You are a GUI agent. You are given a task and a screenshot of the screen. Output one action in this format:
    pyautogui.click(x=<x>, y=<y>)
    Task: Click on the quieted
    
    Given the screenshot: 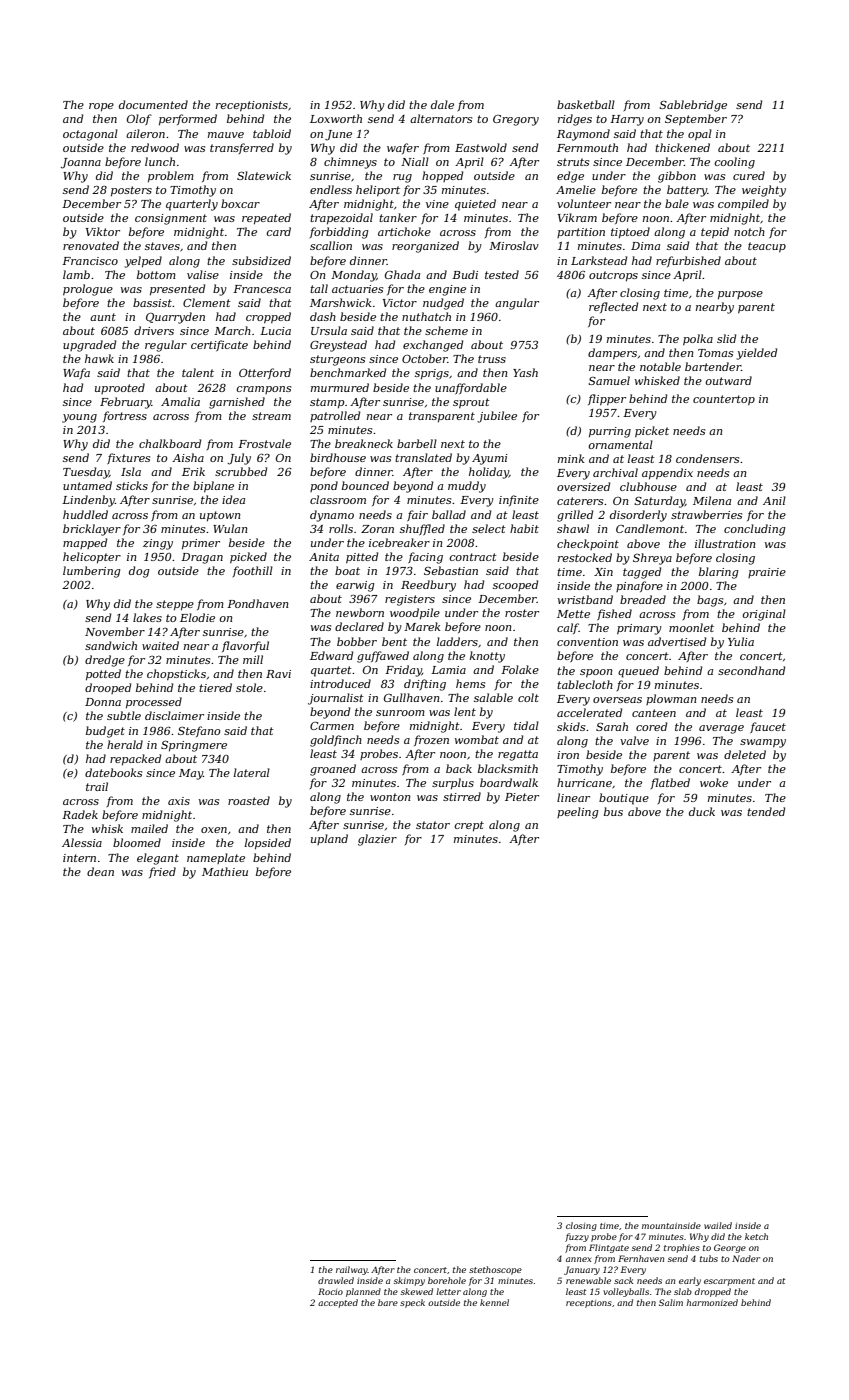 What is the action you would take?
    pyautogui.click(x=475, y=205)
